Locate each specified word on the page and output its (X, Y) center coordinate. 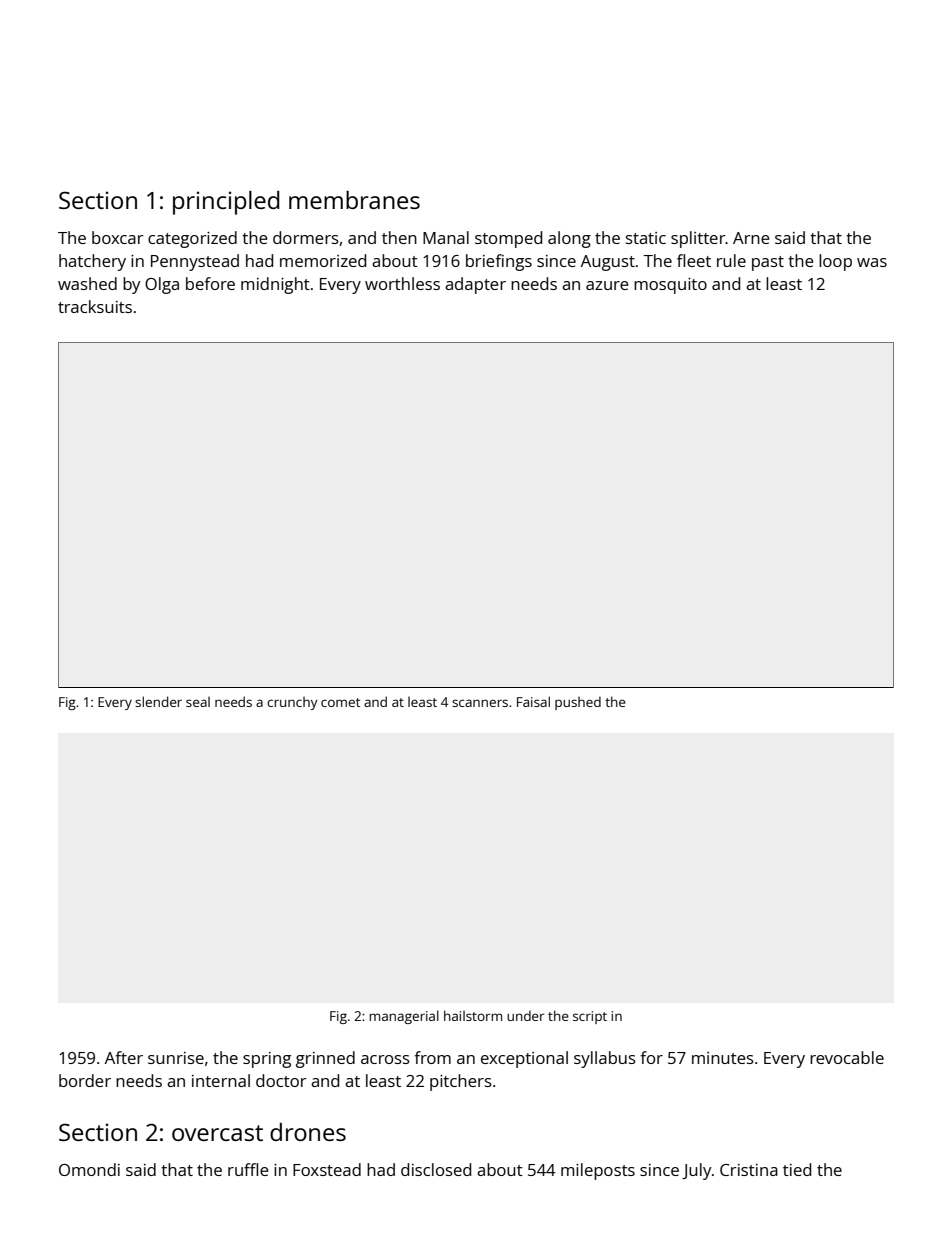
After (124, 1057)
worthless (402, 283)
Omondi (89, 1169)
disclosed (436, 1169)
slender (158, 701)
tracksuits (95, 306)
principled (226, 203)
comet (340, 702)
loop (835, 262)
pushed (578, 703)
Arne (751, 238)
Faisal (533, 701)
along (569, 239)
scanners (480, 703)
